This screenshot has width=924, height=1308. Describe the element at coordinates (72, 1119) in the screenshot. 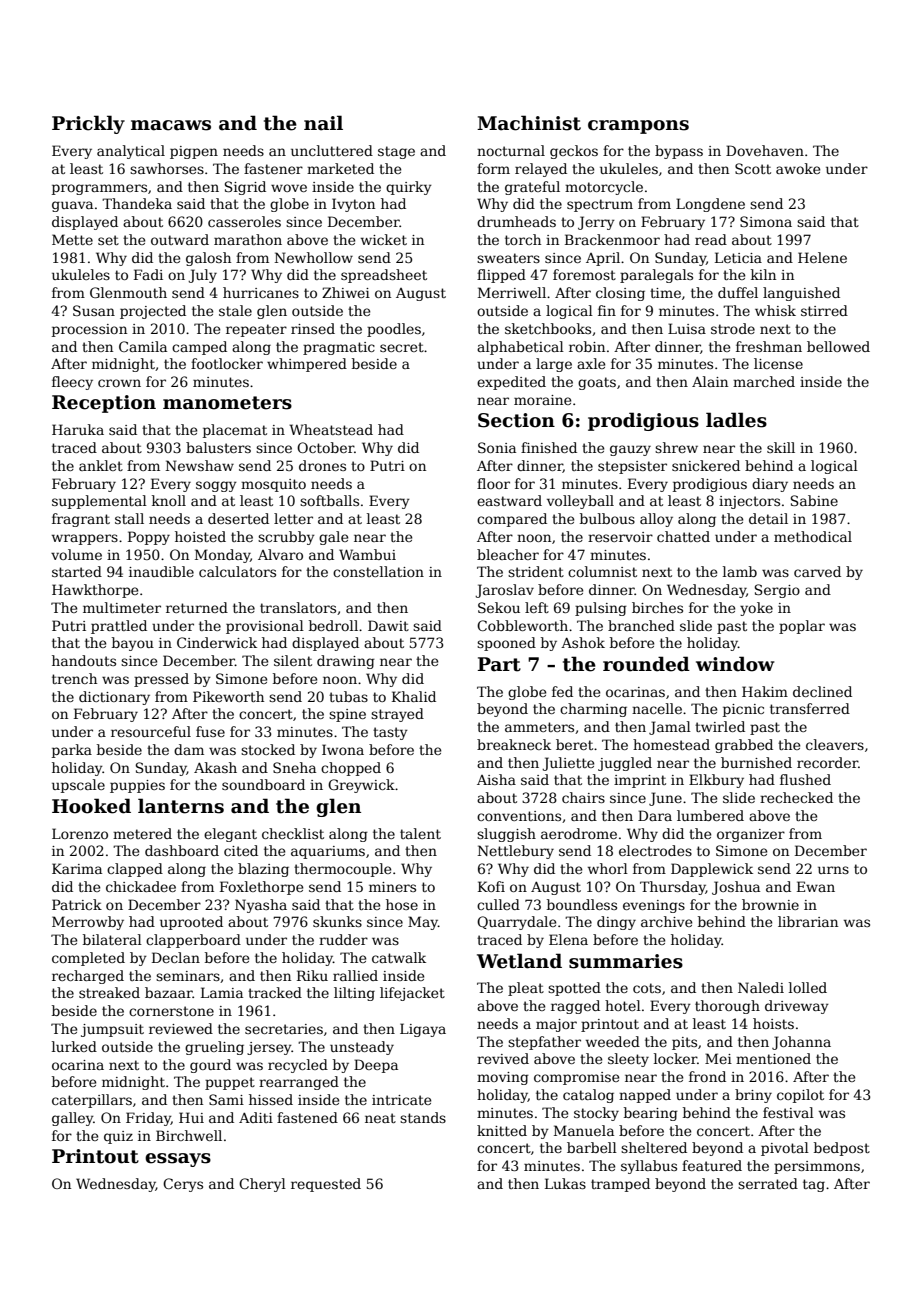

I see `galley` at that location.
